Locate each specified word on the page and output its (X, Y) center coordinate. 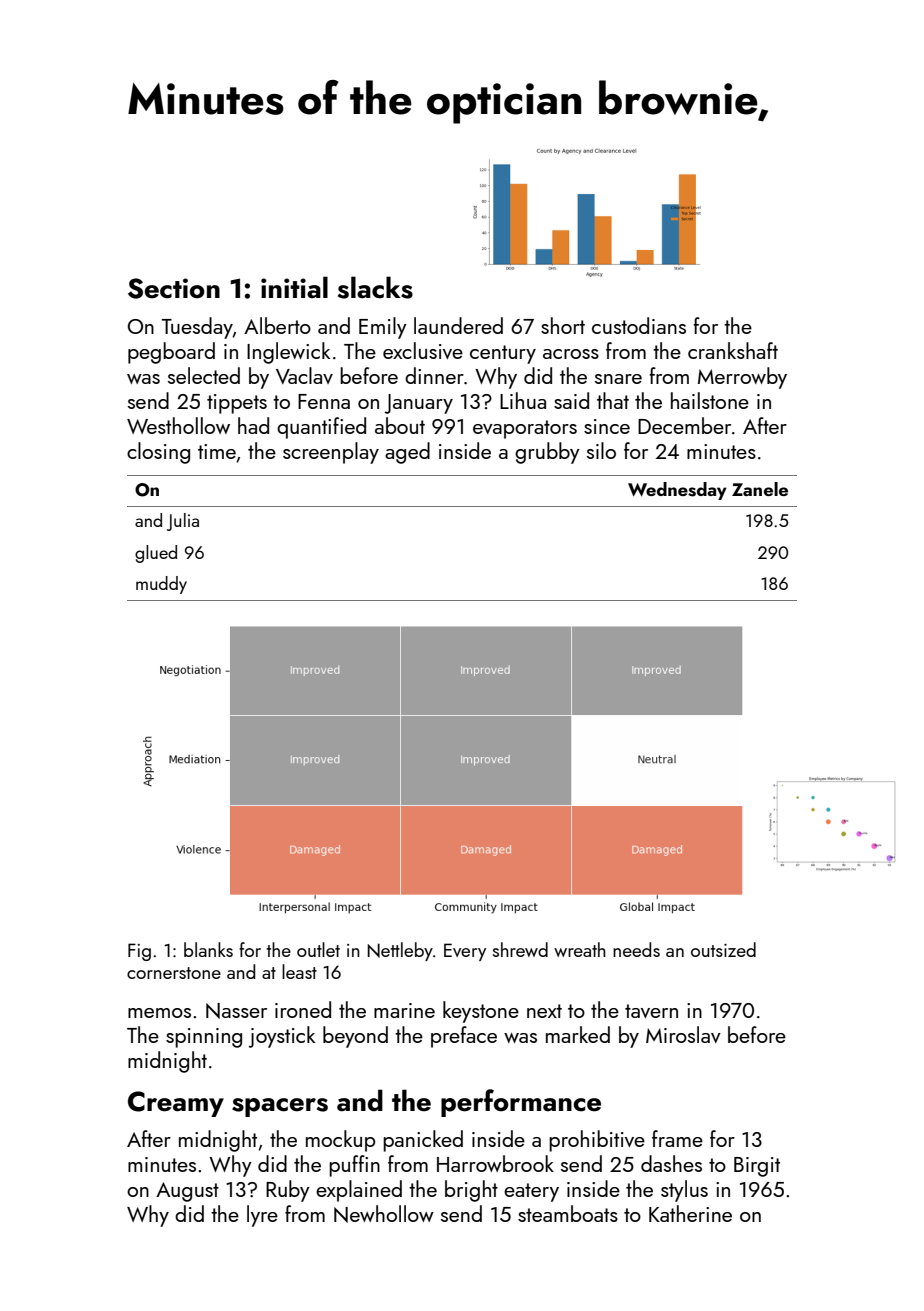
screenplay (331, 453)
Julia (183, 522)
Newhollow (384, 1214)
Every (465, 952)
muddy (161, 585)
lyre (262, 1216)
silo (601, 450)
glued (156, 554)
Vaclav (304, 375)
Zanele (760, 489)
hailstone (710, 400)
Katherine (690, 1213)
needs (636, 949)
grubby (547, 453)
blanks (208, 949)
